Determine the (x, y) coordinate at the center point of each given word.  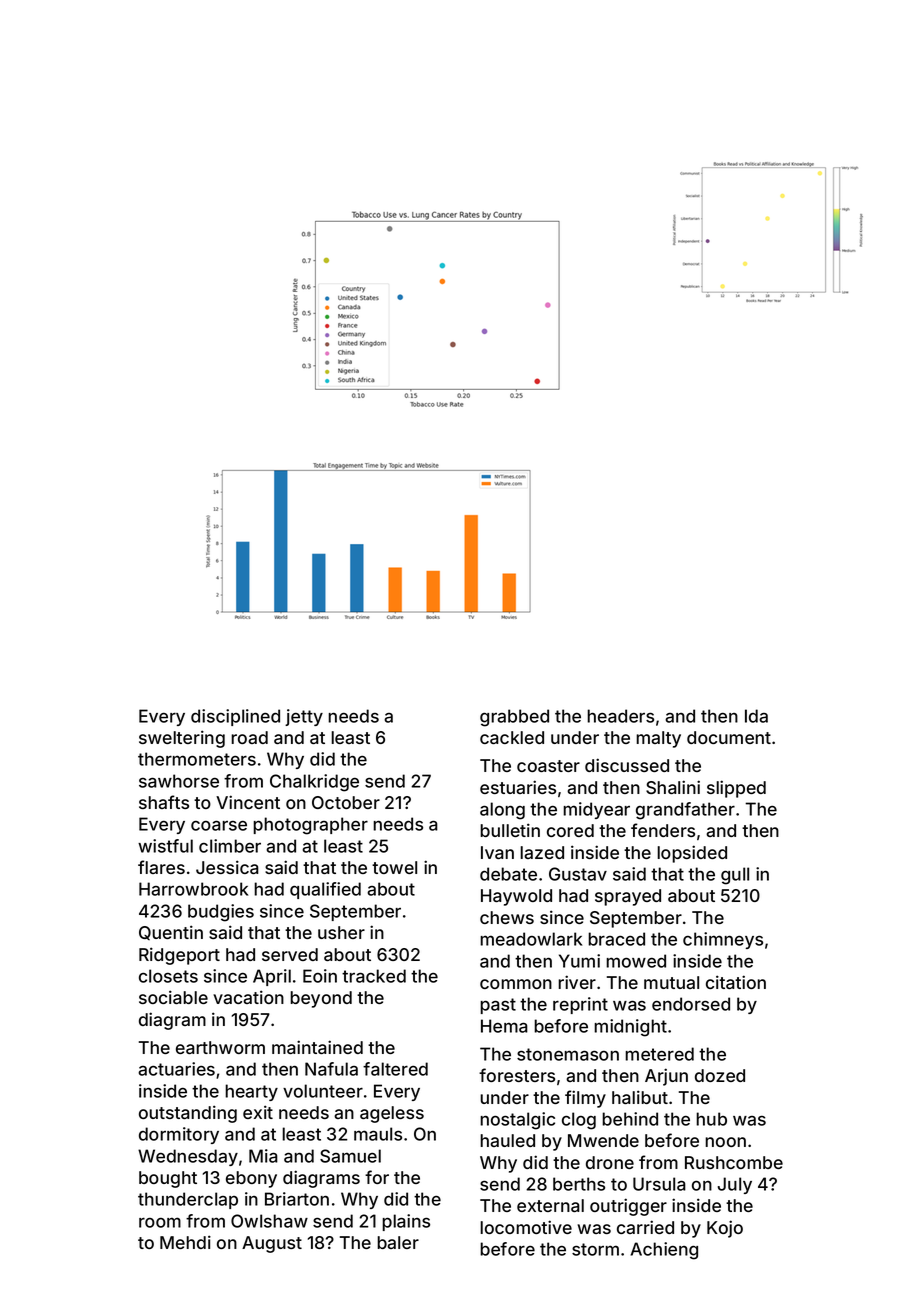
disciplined (235, 717)
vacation (248, 997)
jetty (304, 717)
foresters (517, 1075)
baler (398, 1242)
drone (610, 1162)
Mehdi (185, 1242)
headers (620, 716)
